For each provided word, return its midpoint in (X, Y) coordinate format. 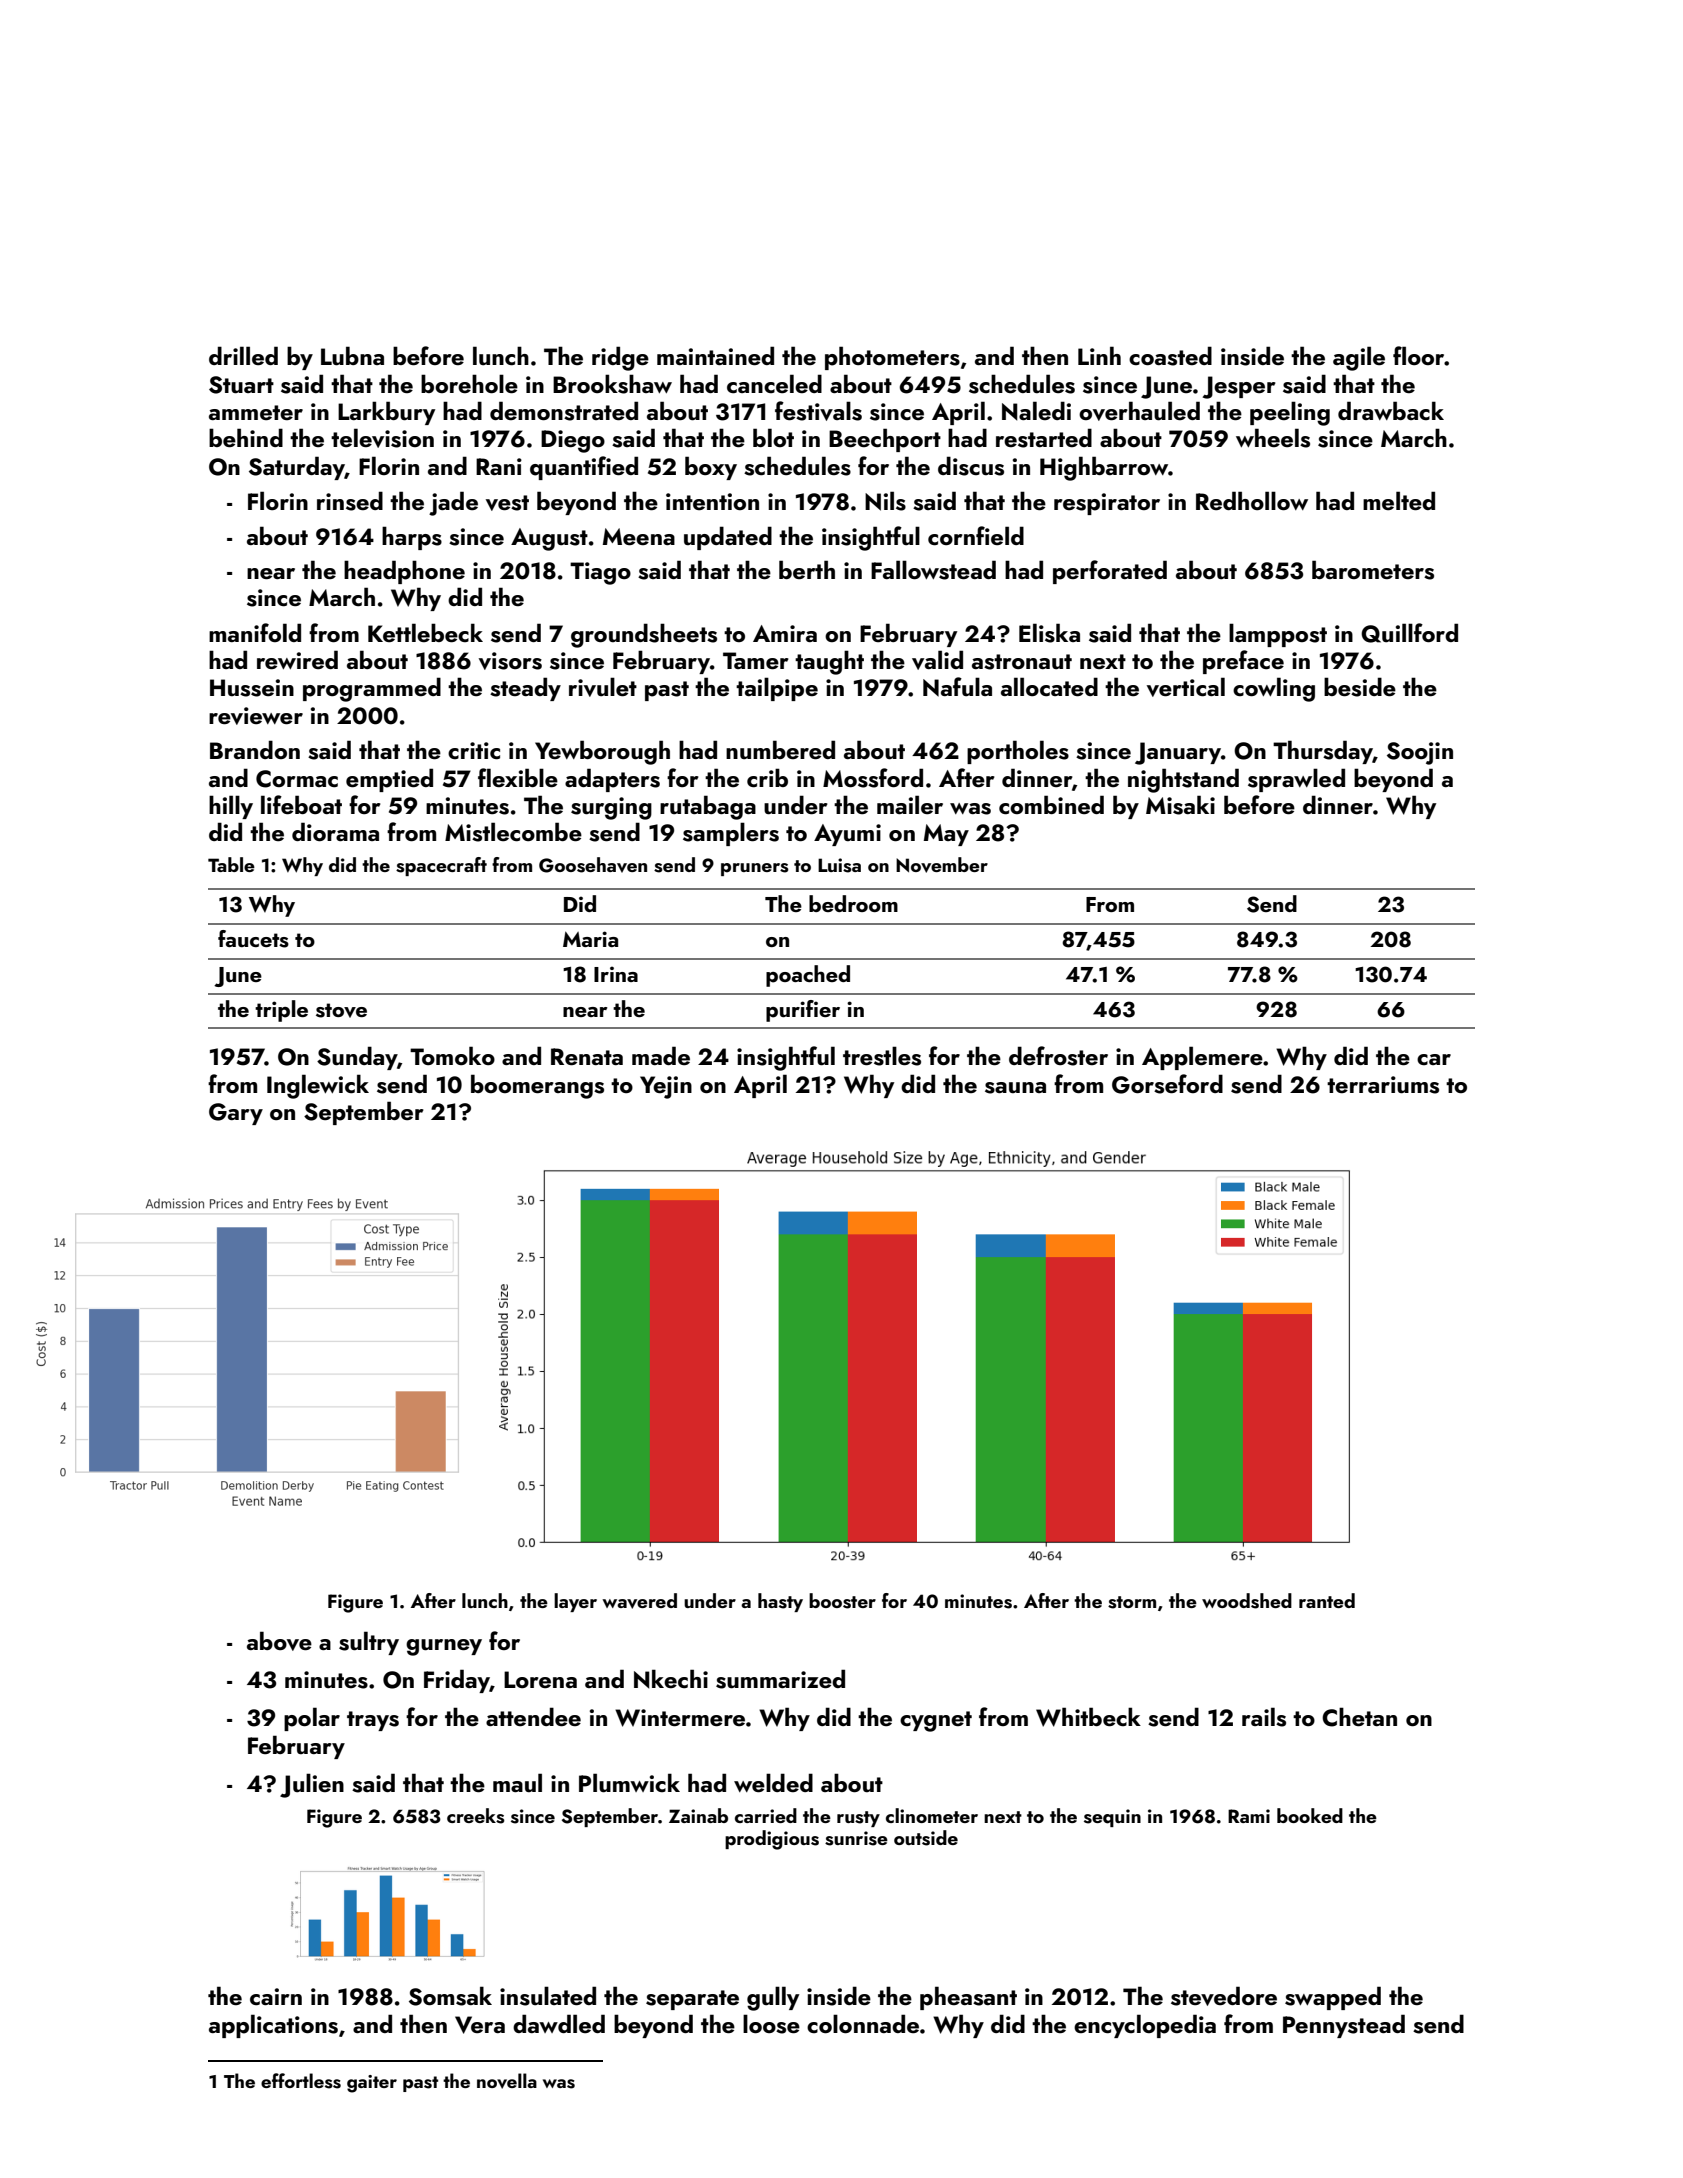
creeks (476, 1816)
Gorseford (1167, 1084)
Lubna (352, 356)
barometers (1373, 570)
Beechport (885, 440)
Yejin (666, 1087)
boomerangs (537, 1086)
